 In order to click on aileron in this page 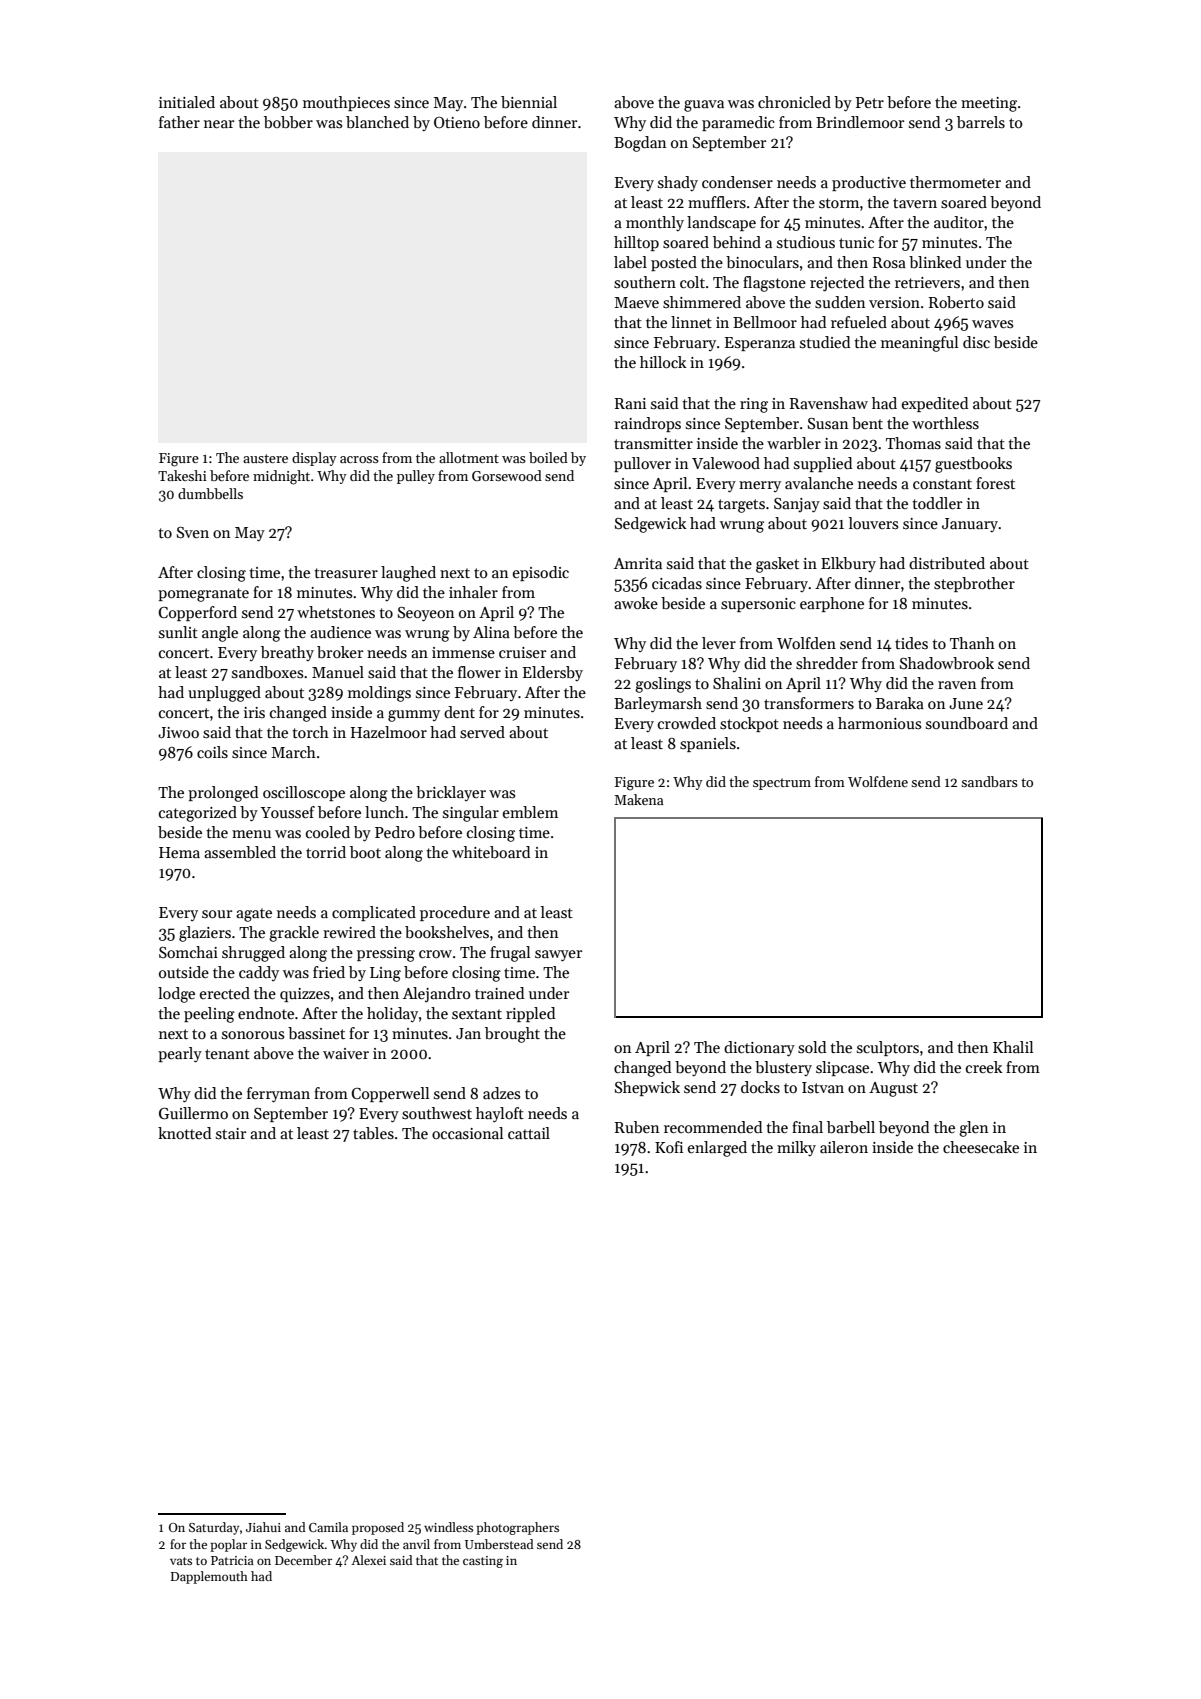, I will do `click(844, 1147)`.
